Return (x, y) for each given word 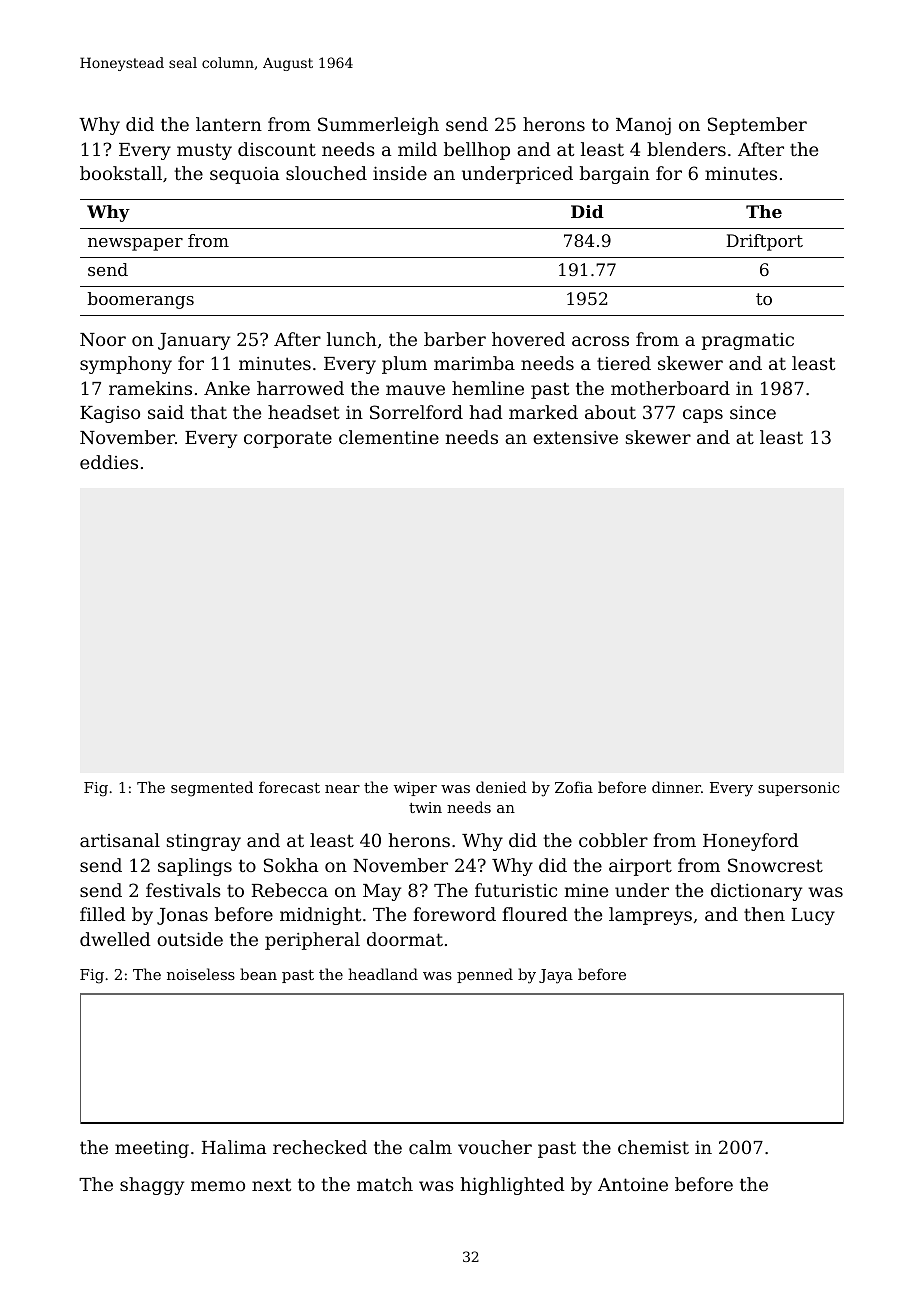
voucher (495, 1147)
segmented (212, 789)
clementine (389, 437)
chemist (653, 1147)
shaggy (152, 1186)
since (753, 412)
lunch (352, 339)
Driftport (764, 242)
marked (543, 412)
